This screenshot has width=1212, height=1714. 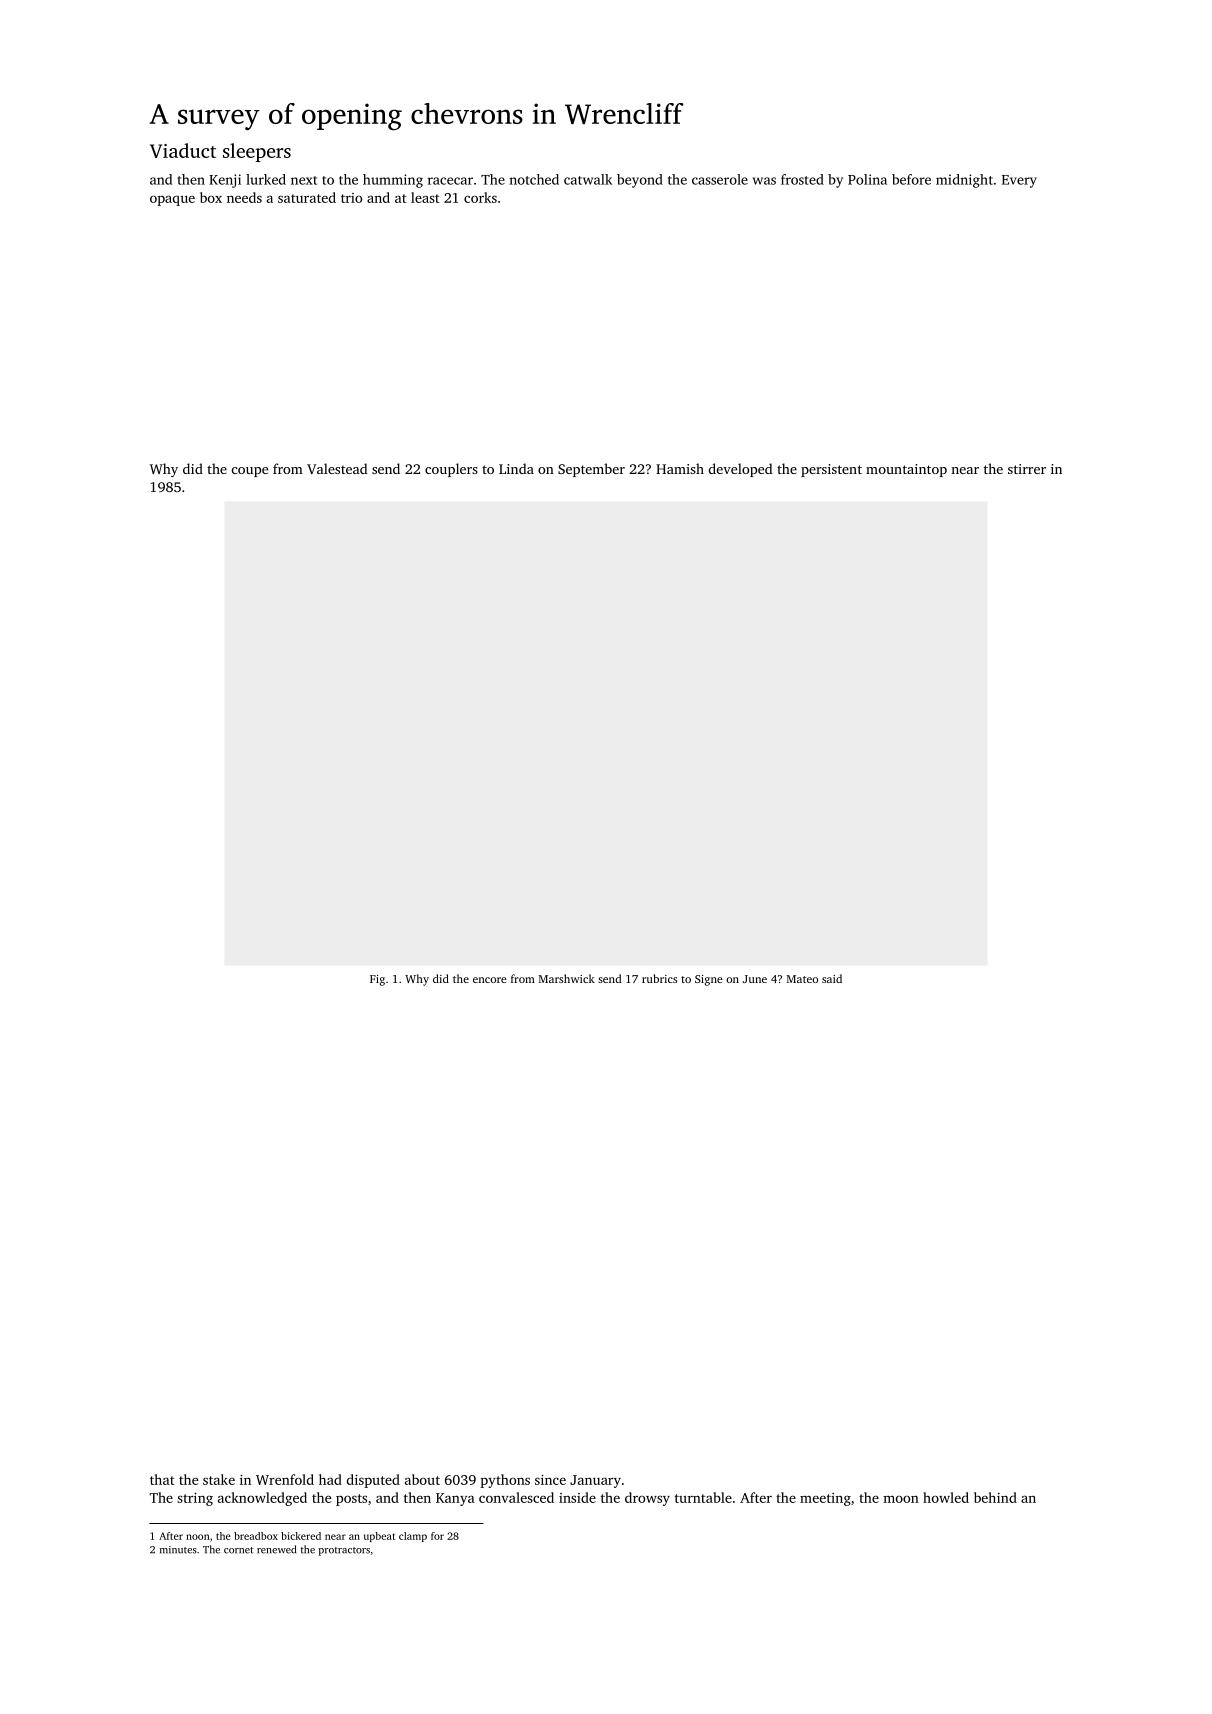 I want to click on coupe, so click(x=250, y=472).
